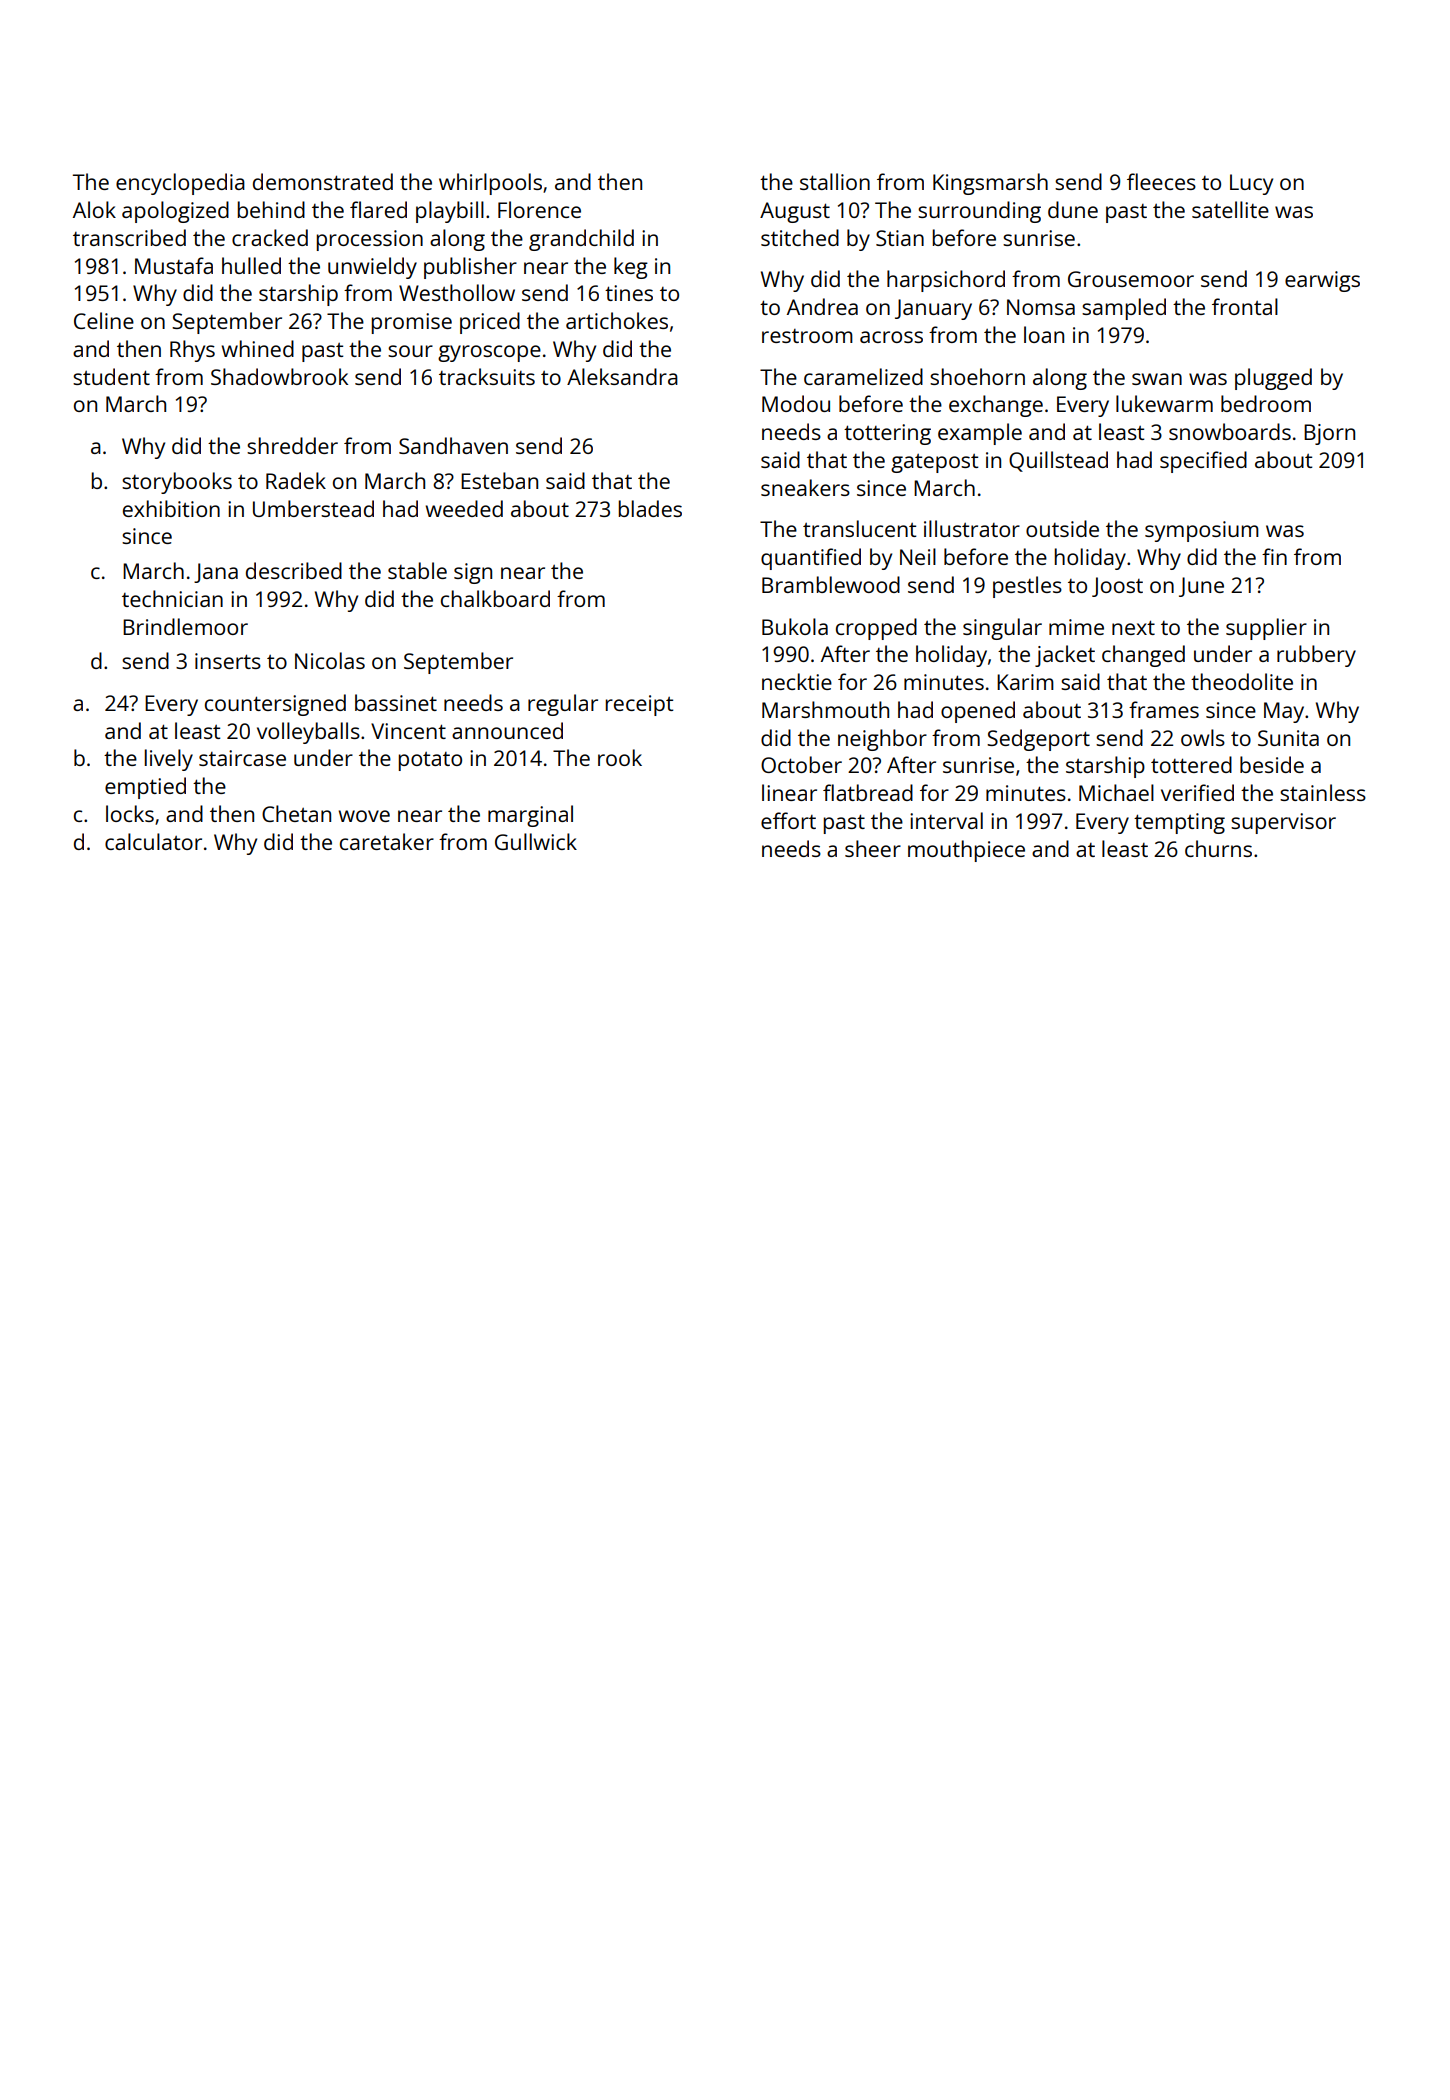 This screenshot has width=1450, height=2100. What do you see at coordinates (811, 559) in the screenshot?
I see `quantified` at bounding box center [811, 559].
